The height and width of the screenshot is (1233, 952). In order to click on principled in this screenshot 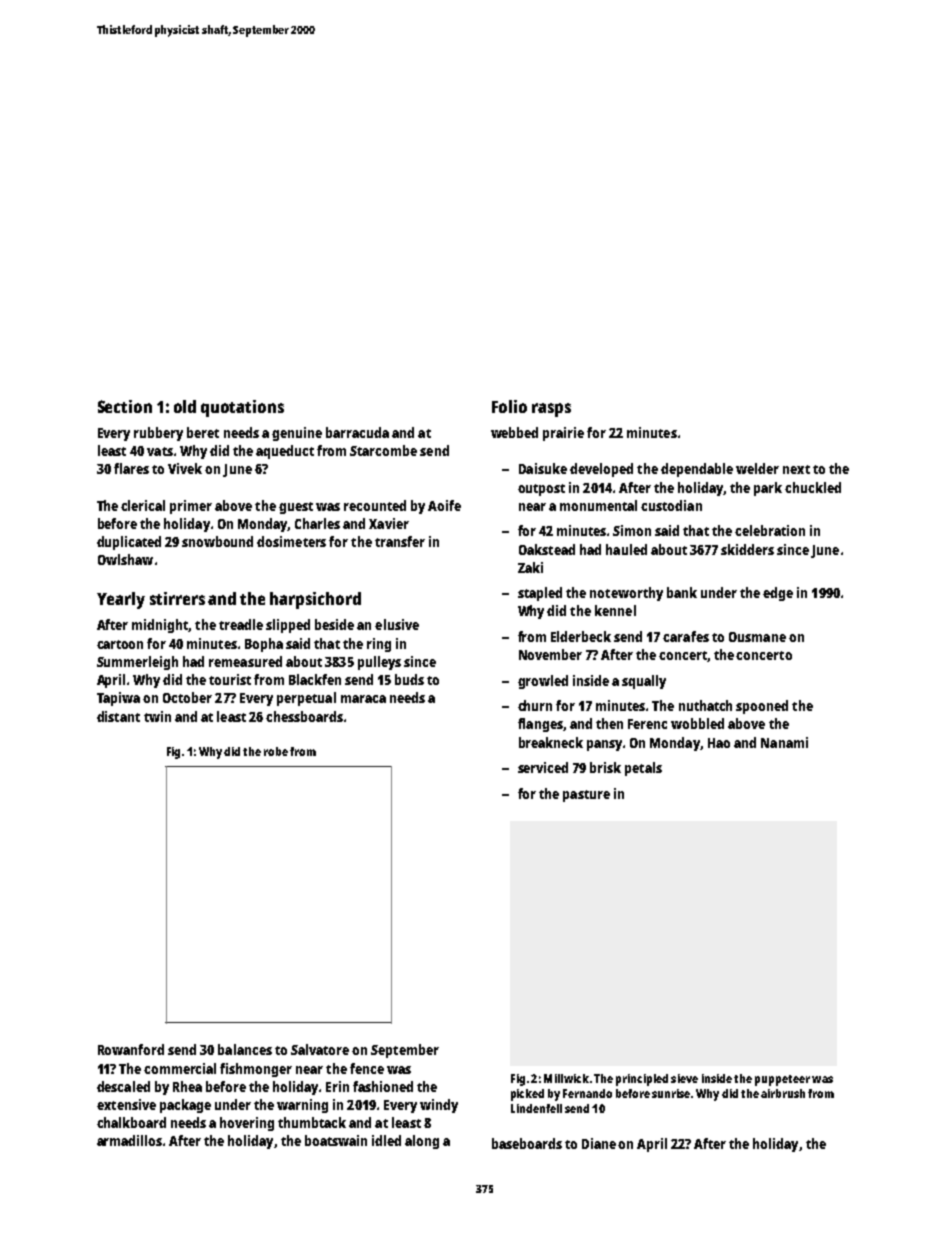, I will do `click(642, 1080)`.
